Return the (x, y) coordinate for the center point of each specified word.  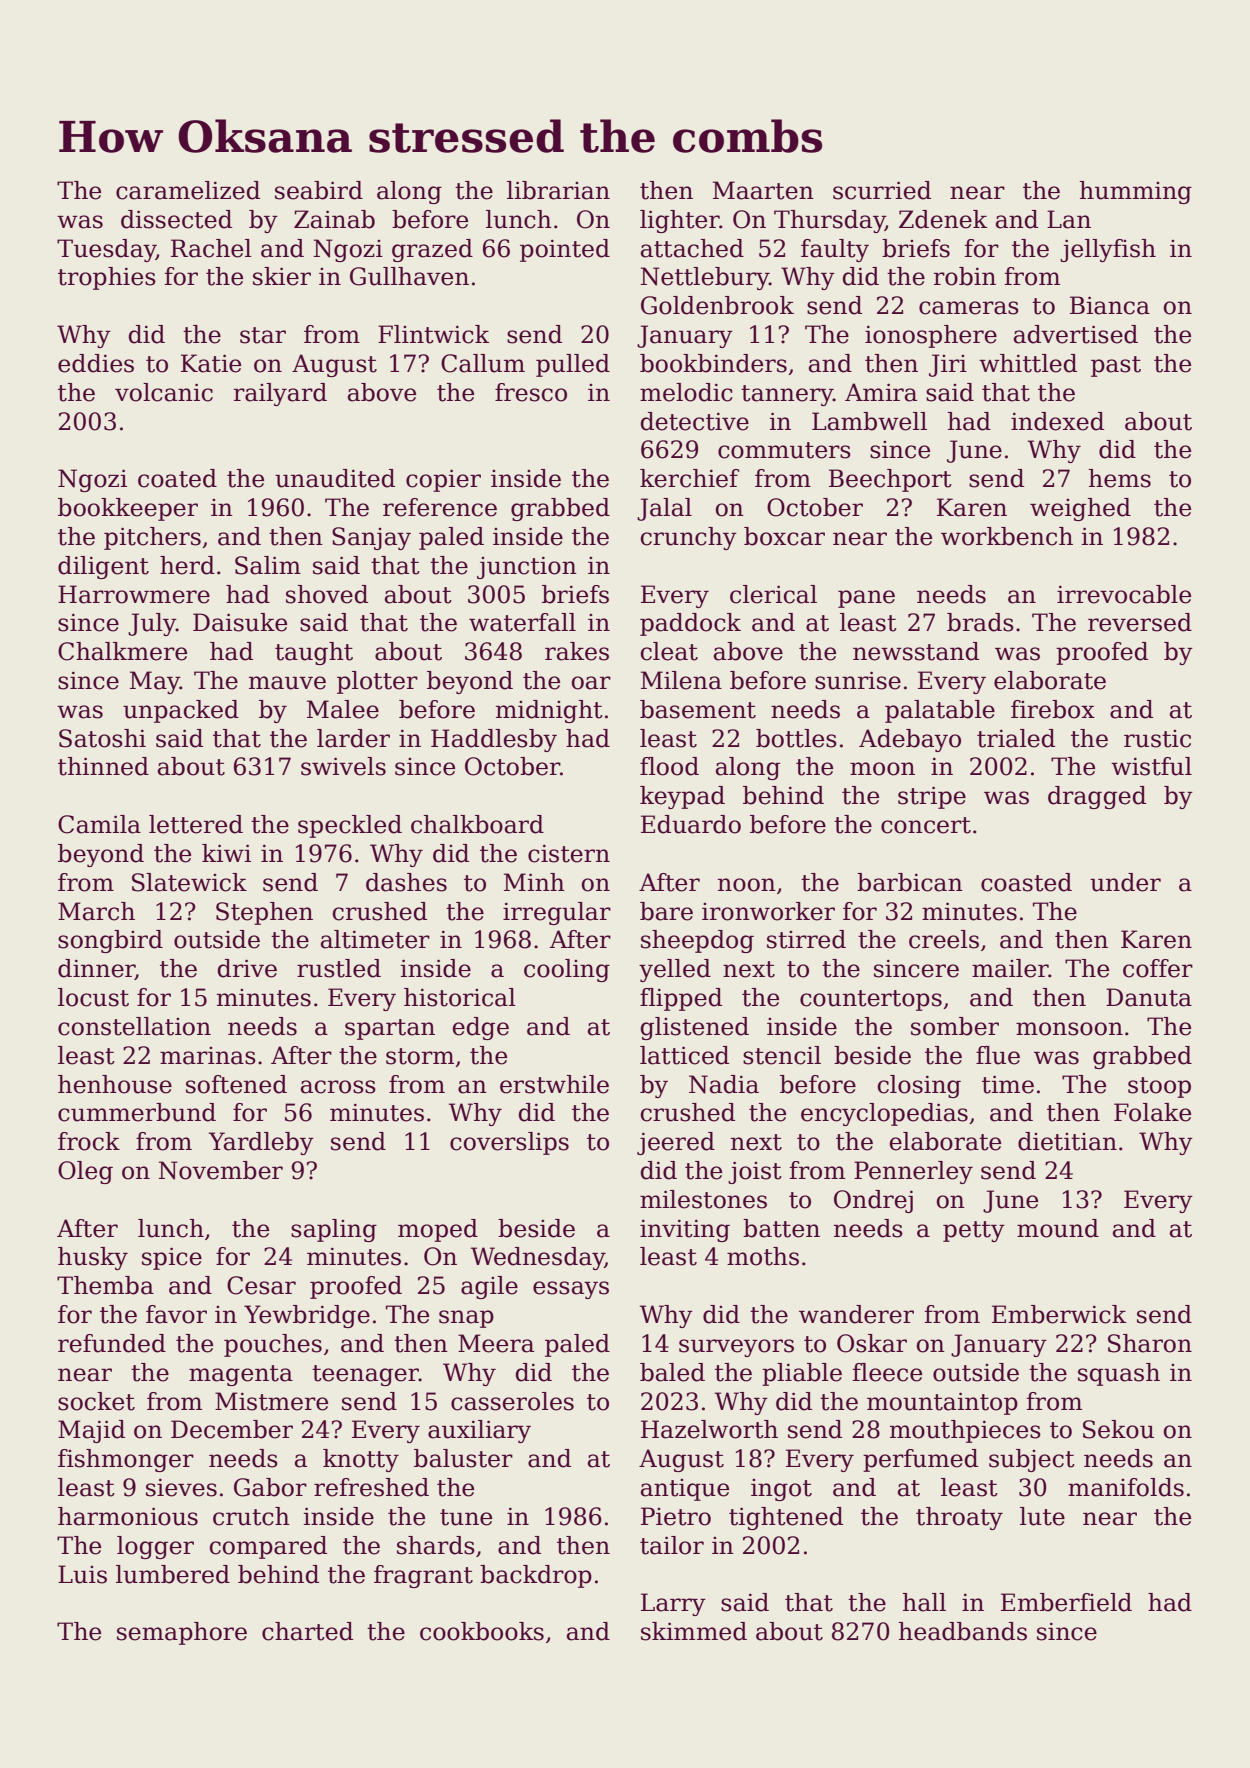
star (263, 335)
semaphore (182, 1633)
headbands (963, 1631)
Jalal (664, 509)
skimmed (694, 1631)
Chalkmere (122, 651)
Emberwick (1059, 1314)
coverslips (509, 1143)
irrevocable (1124, 594)
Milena (681, 680)
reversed (1140, 622)
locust (93, 997)
